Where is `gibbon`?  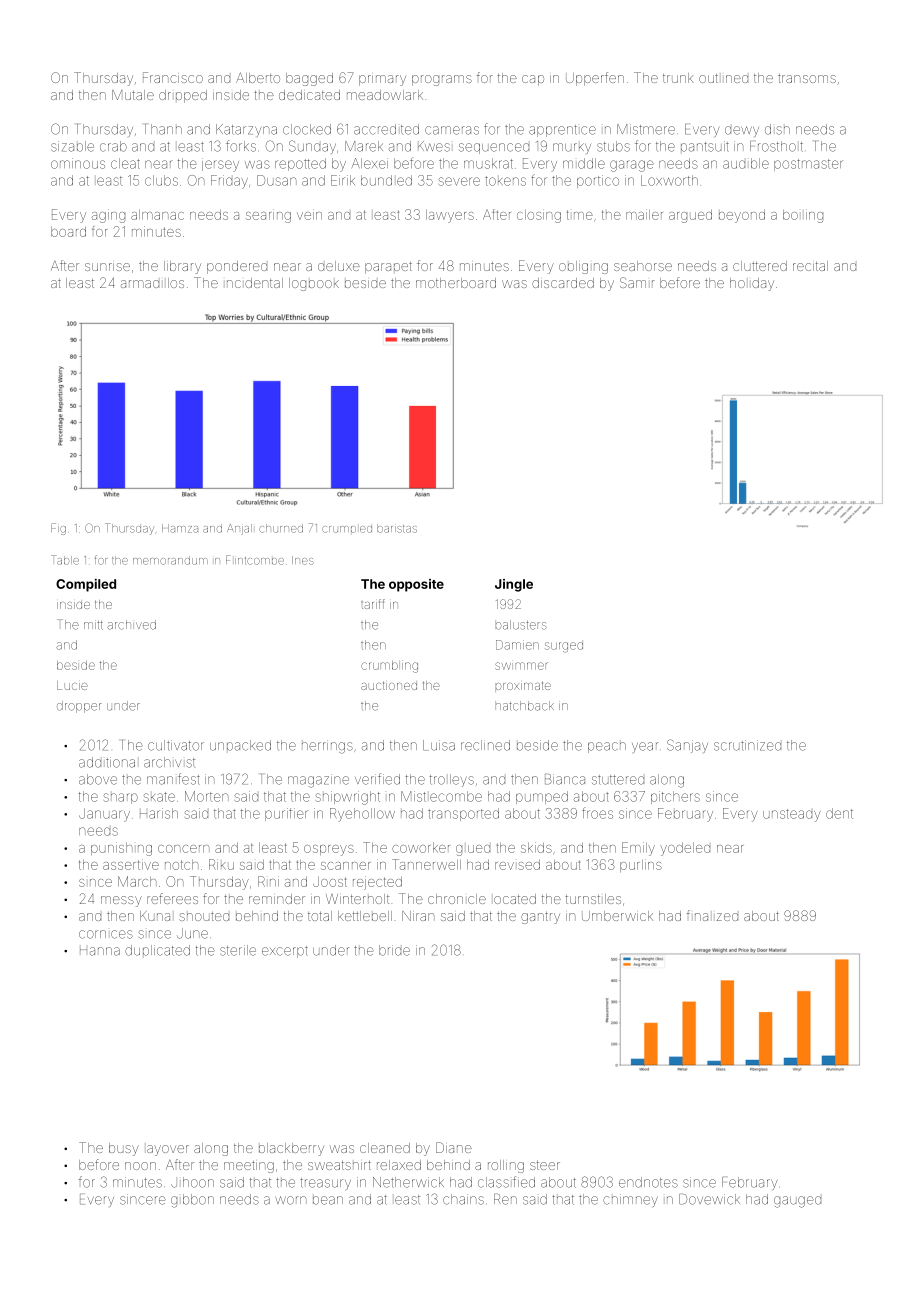 gibbon is located at coordinates (192, 1201).
